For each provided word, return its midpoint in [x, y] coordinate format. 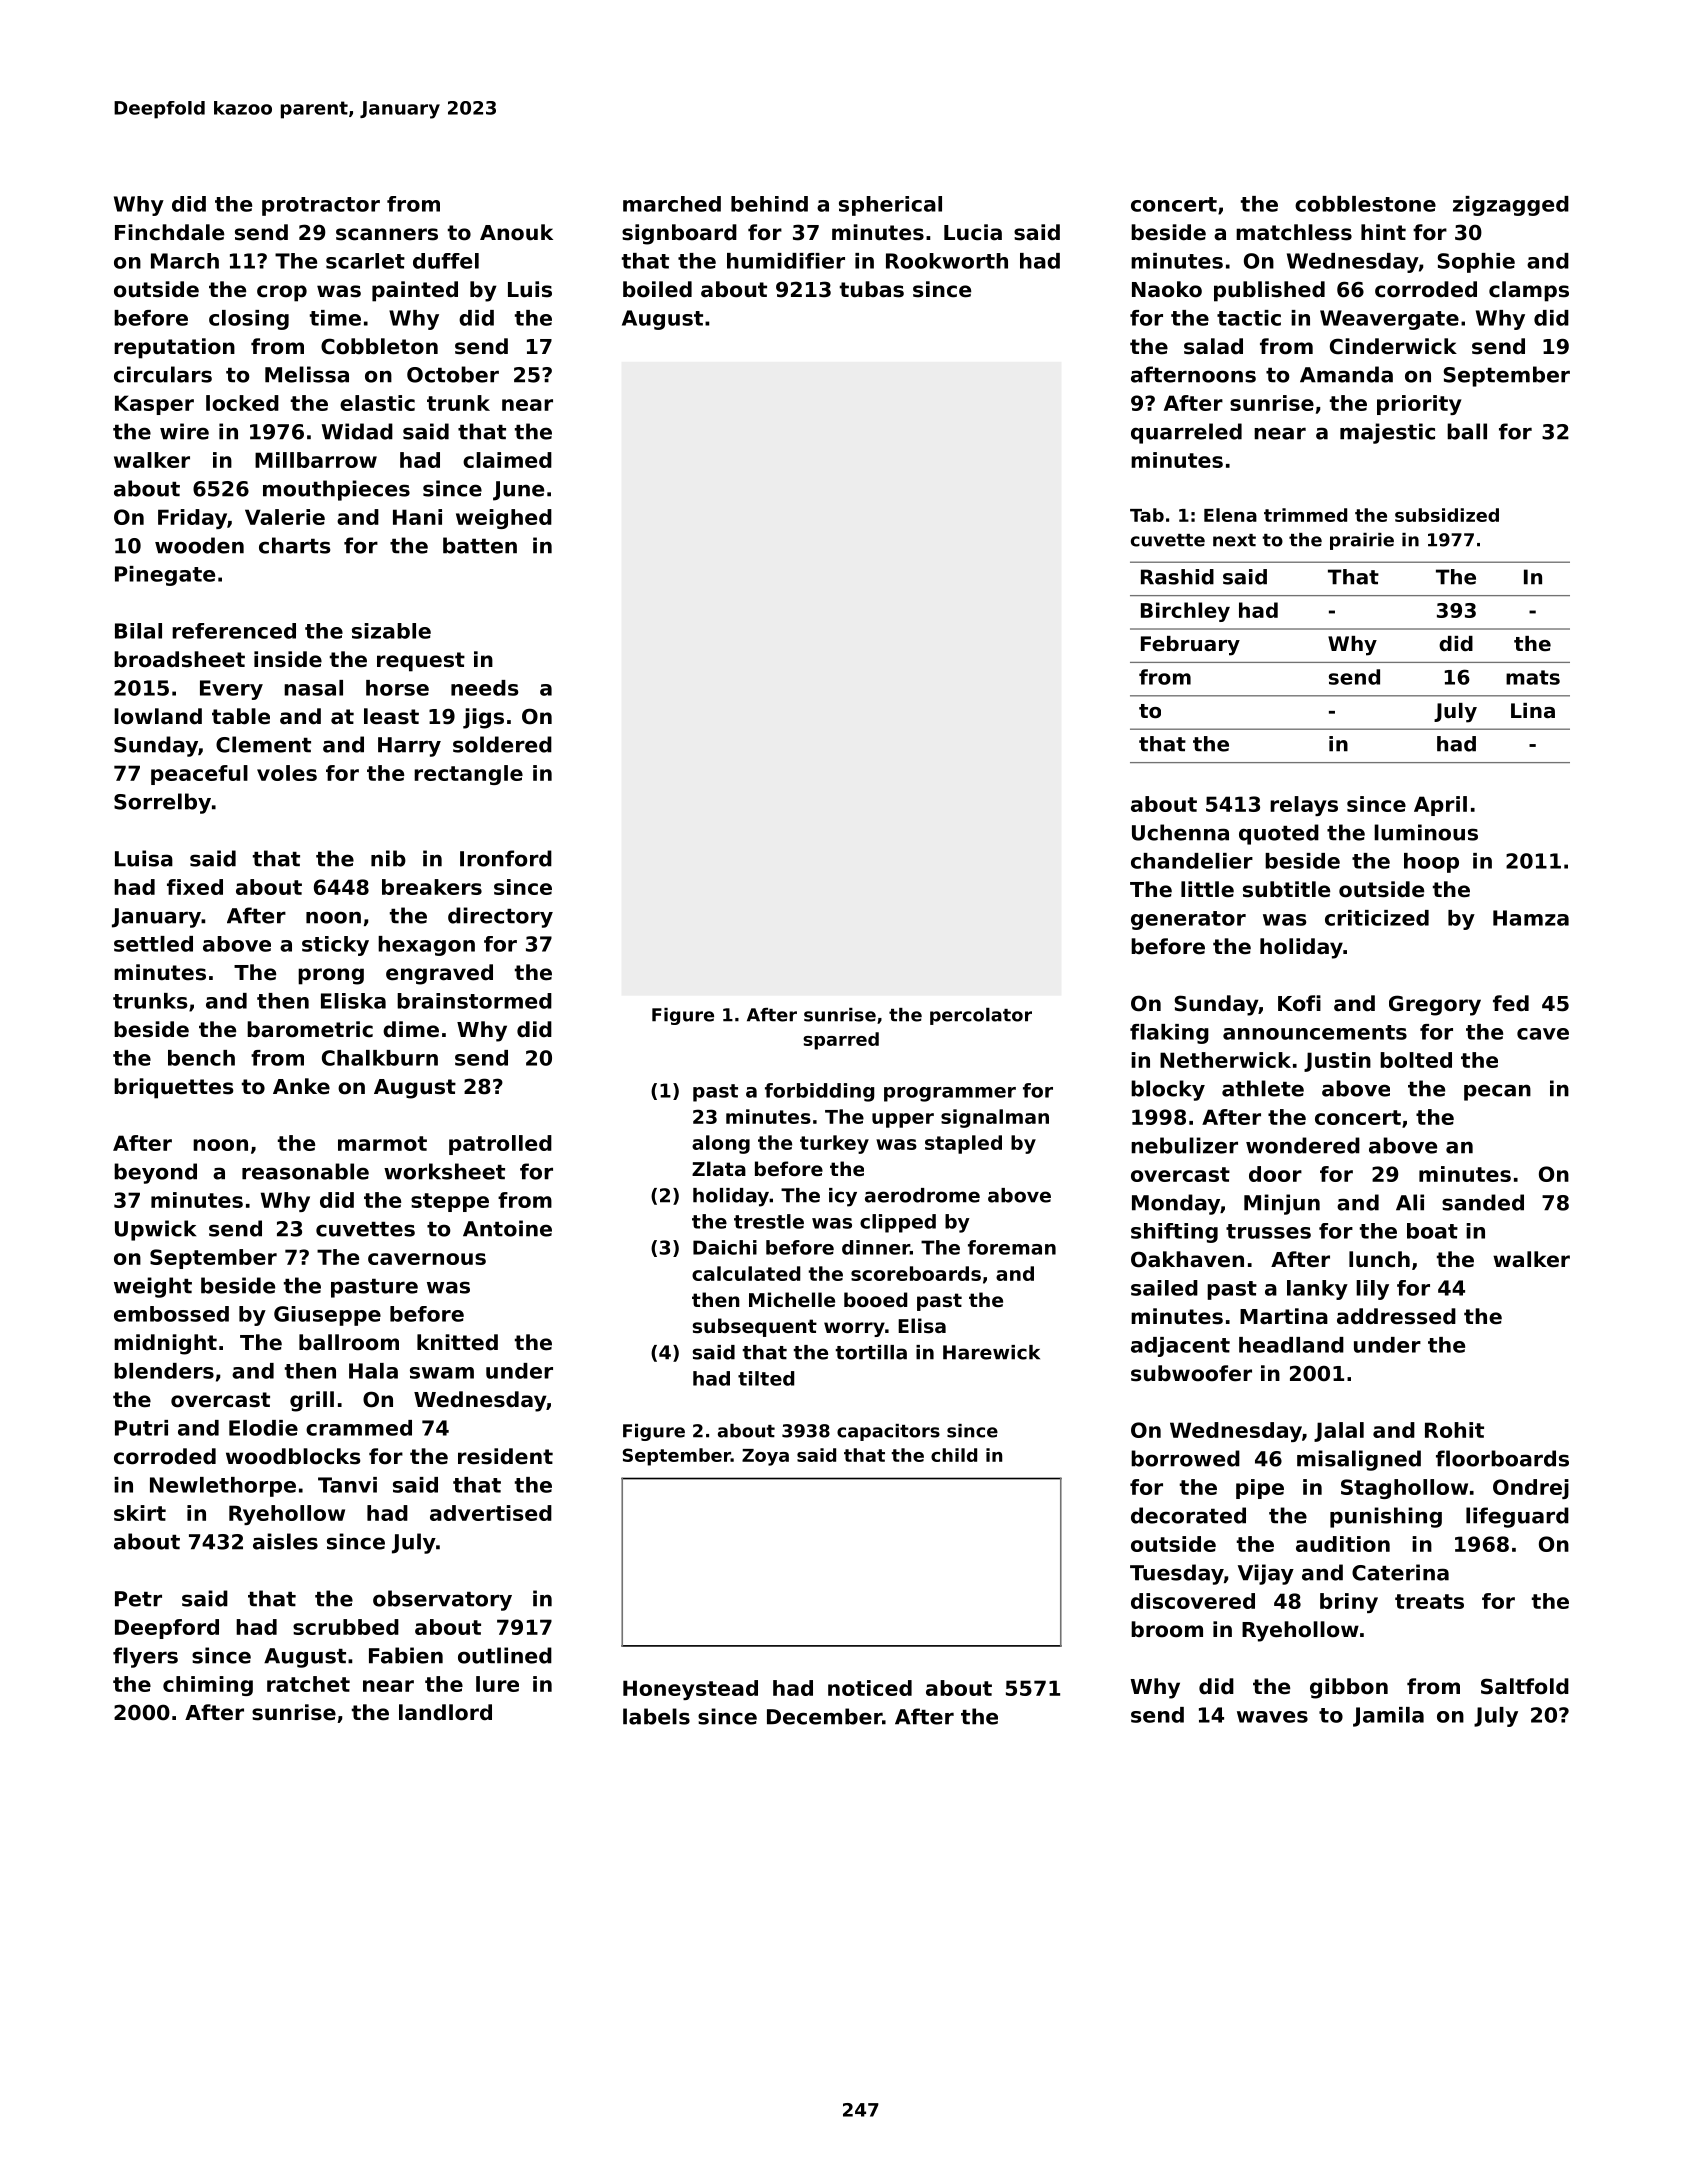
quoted [1279, 834]
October [453, 374]
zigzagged [1511, 206]
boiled [657, 289]
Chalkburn [380, 1058]
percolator [981, 1016]
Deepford [167, 1629]
